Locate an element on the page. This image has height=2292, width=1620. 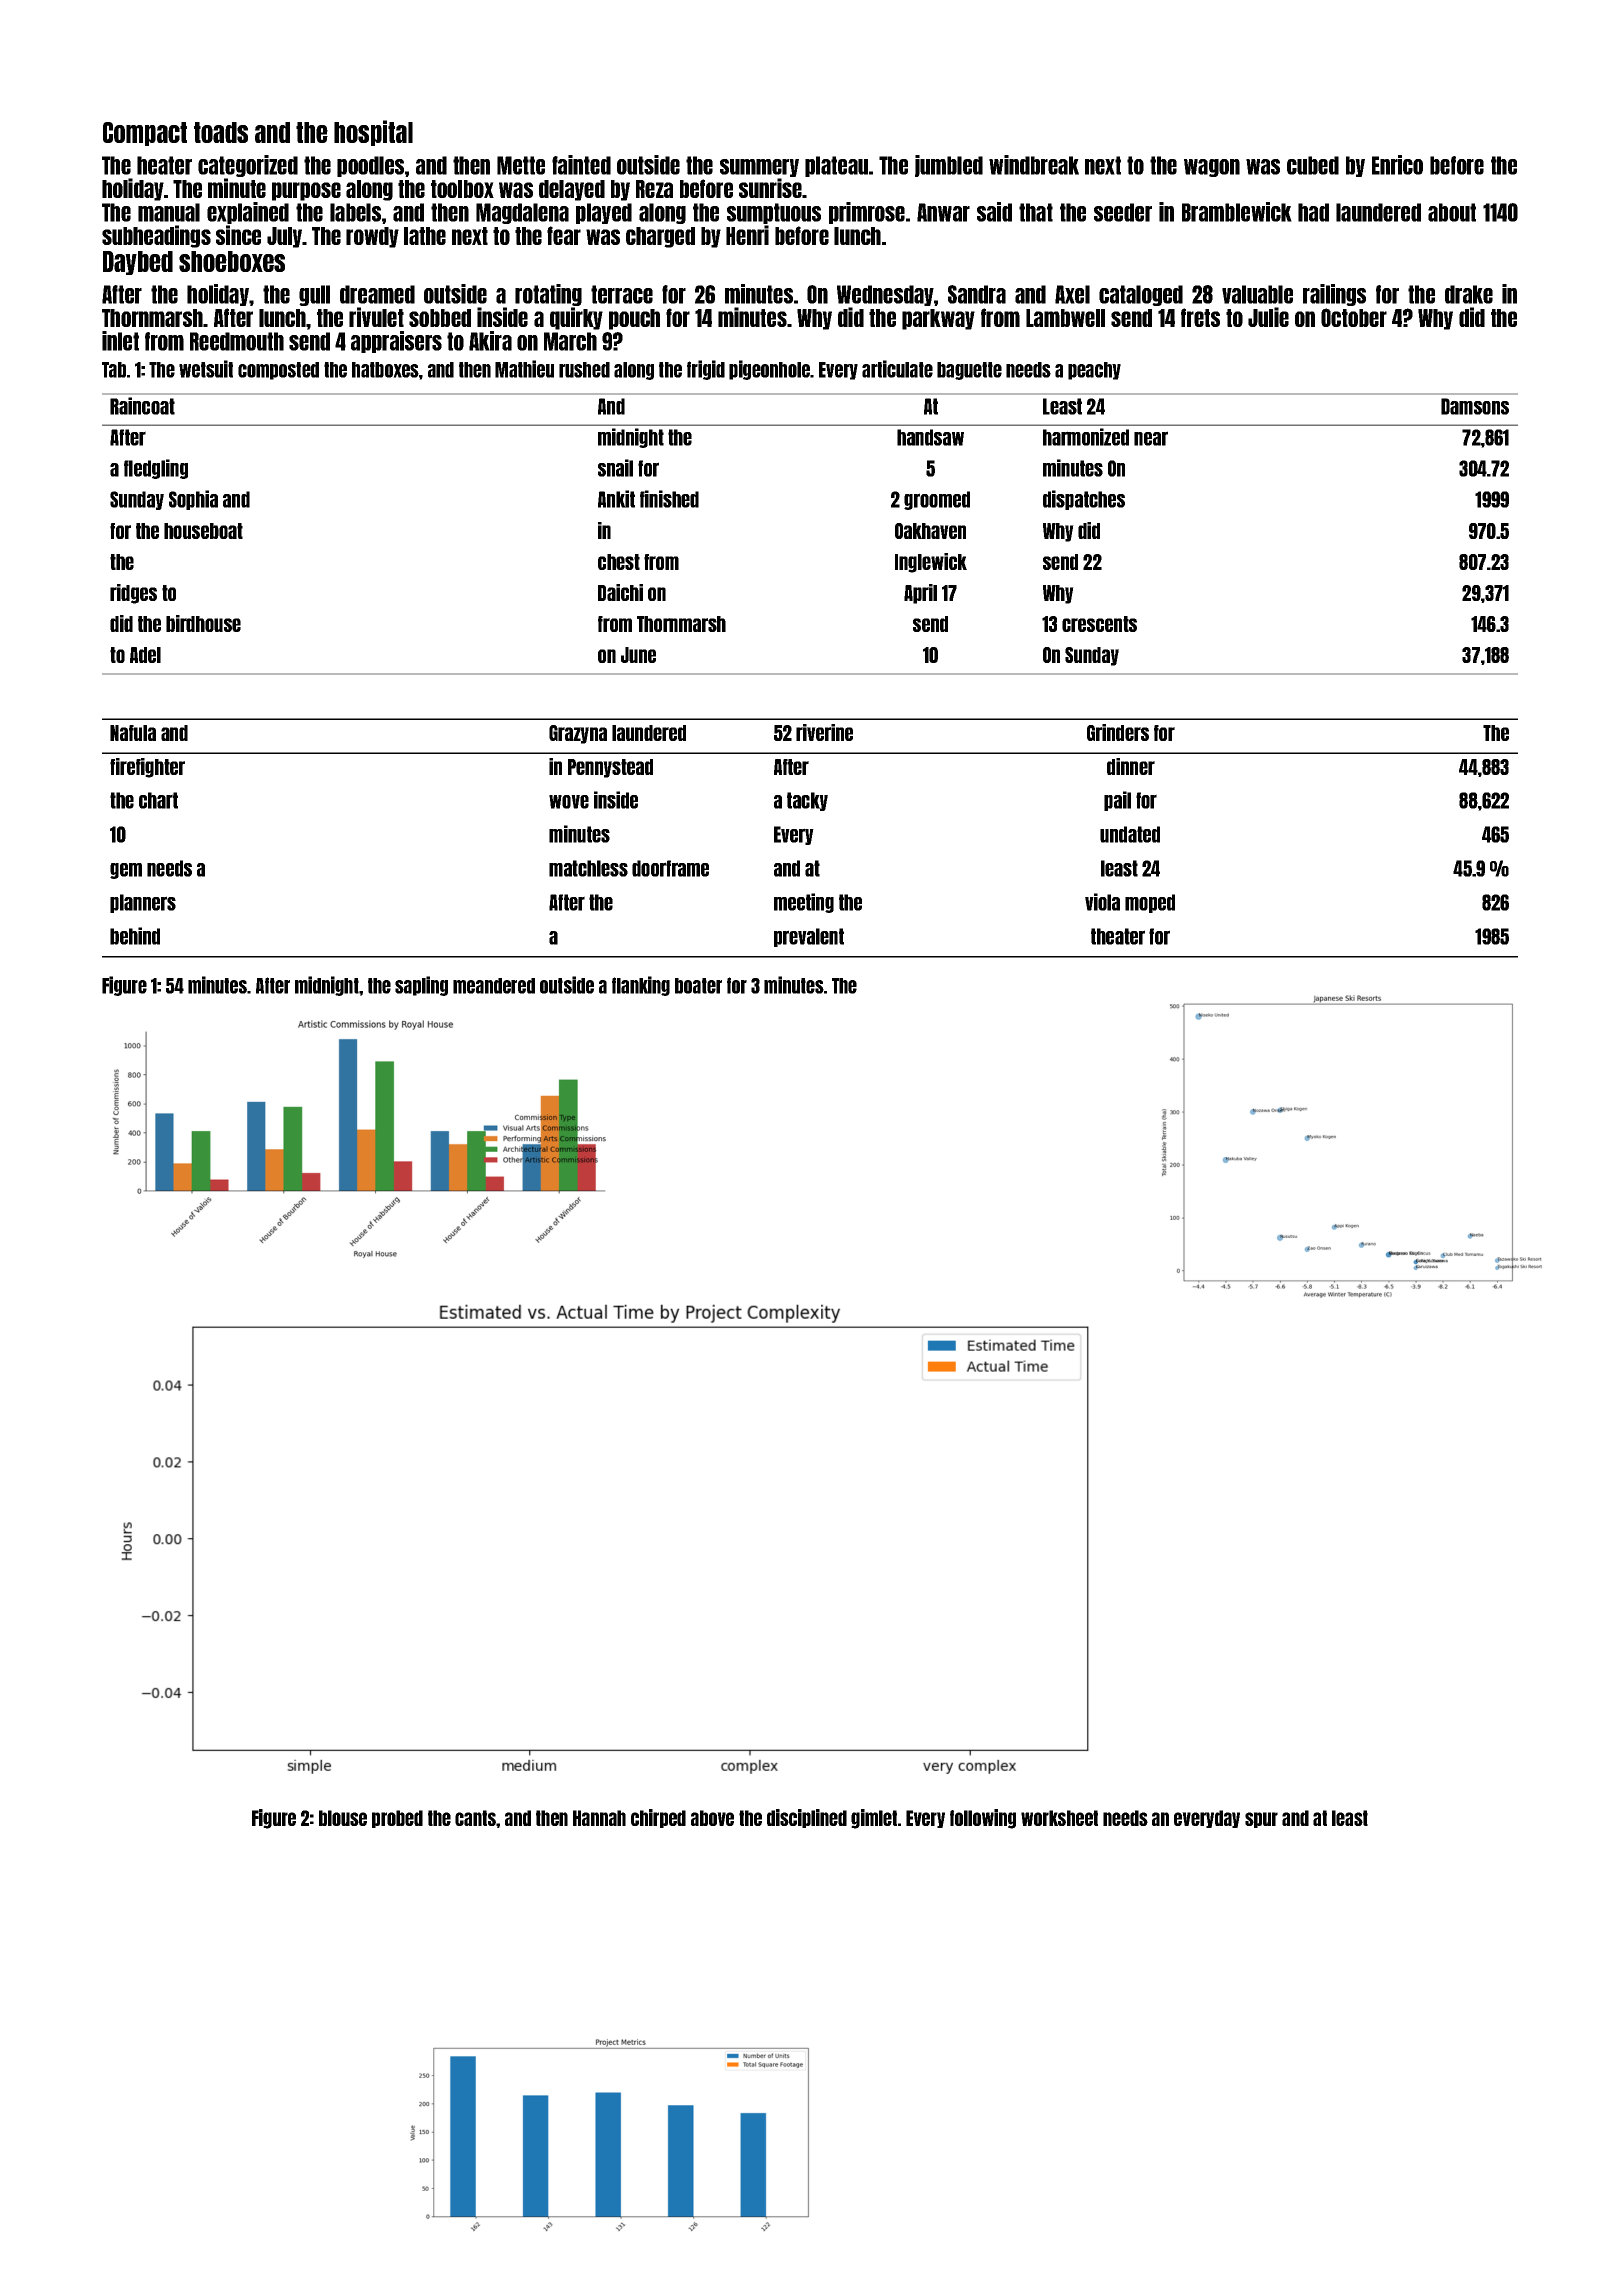
fainted is located at coordinates (581, 165).
